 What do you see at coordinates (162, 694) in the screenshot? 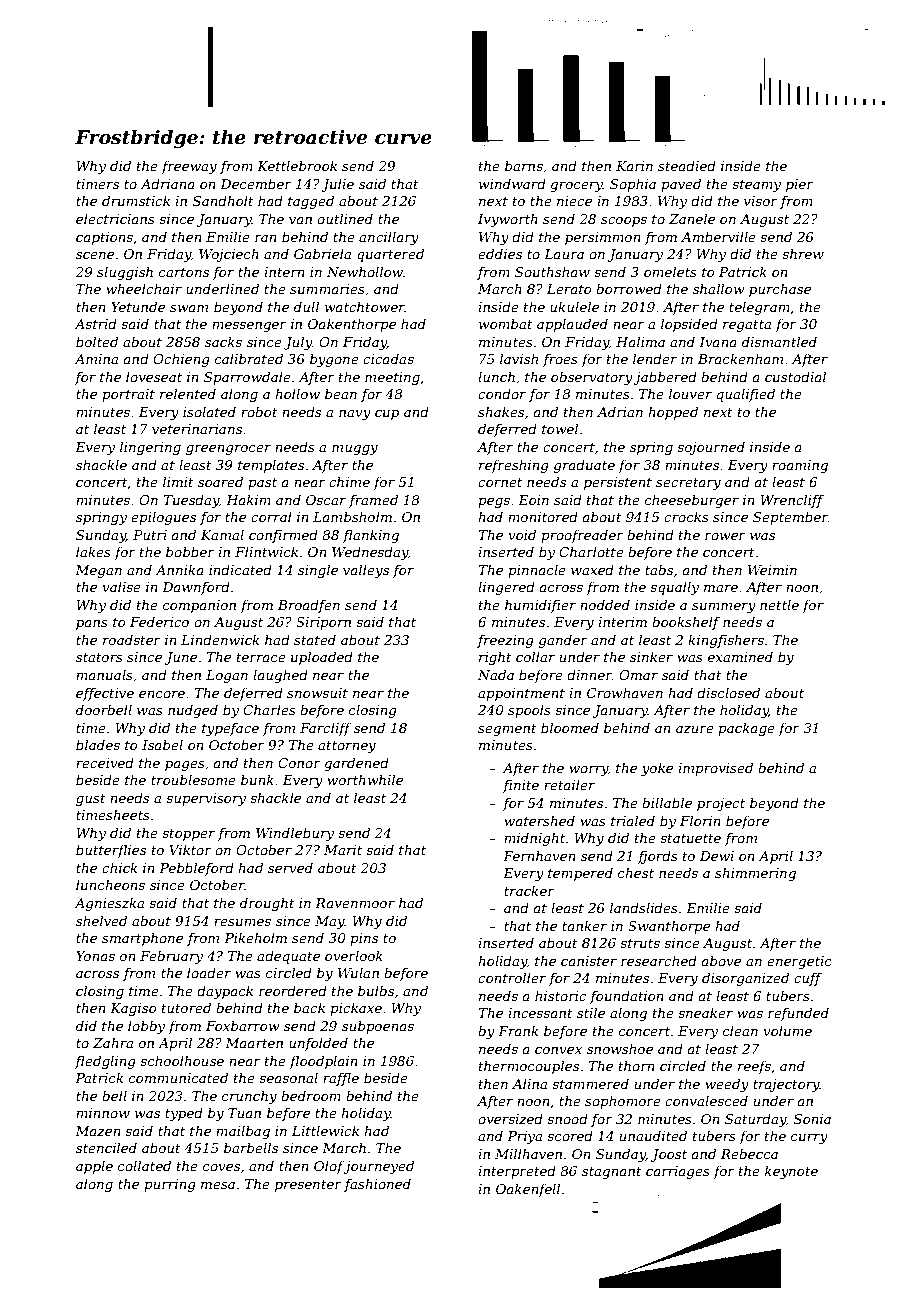
I see `encore` at bounding box center [162, 694].
